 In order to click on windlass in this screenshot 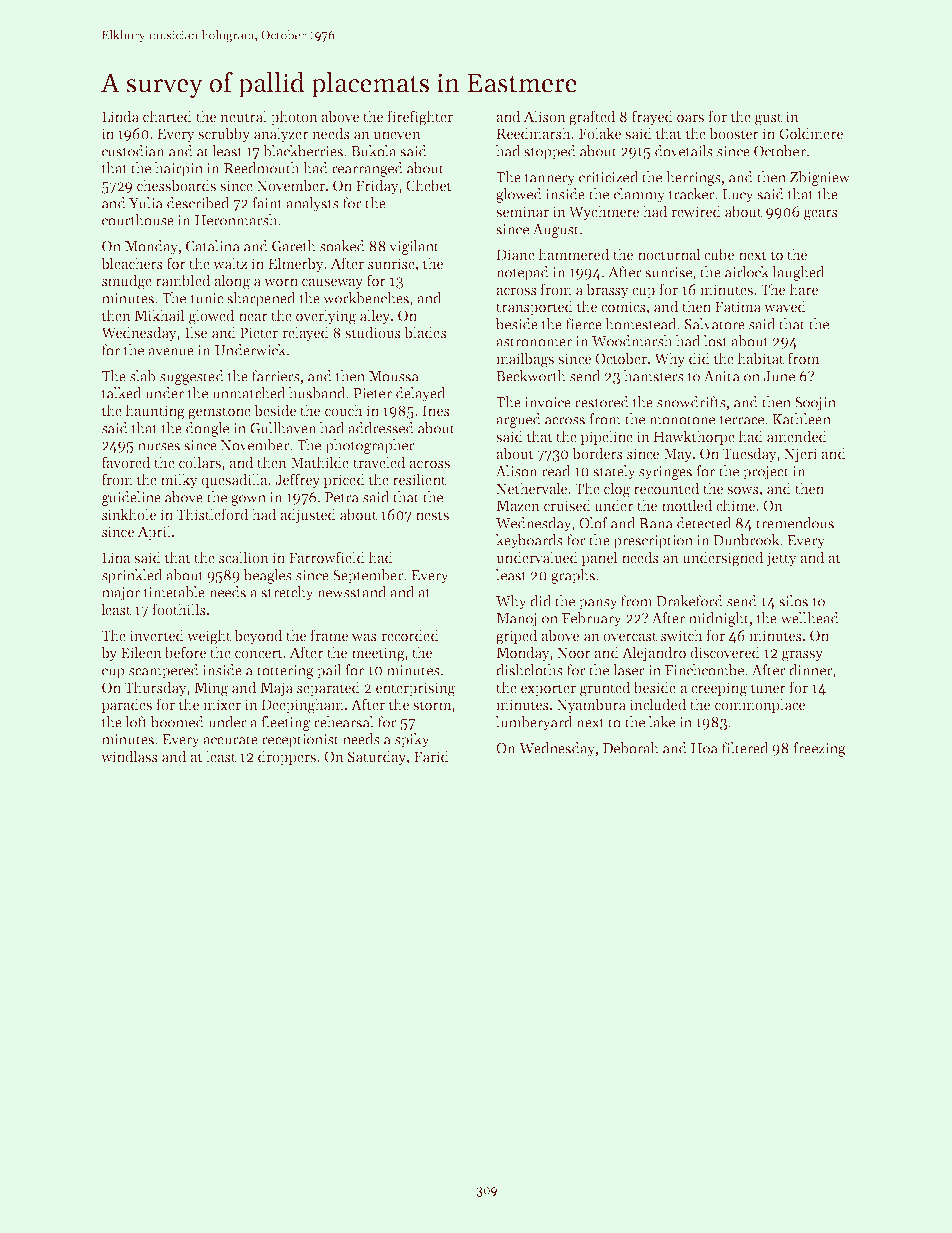, I will do `click(129, 756)`.
